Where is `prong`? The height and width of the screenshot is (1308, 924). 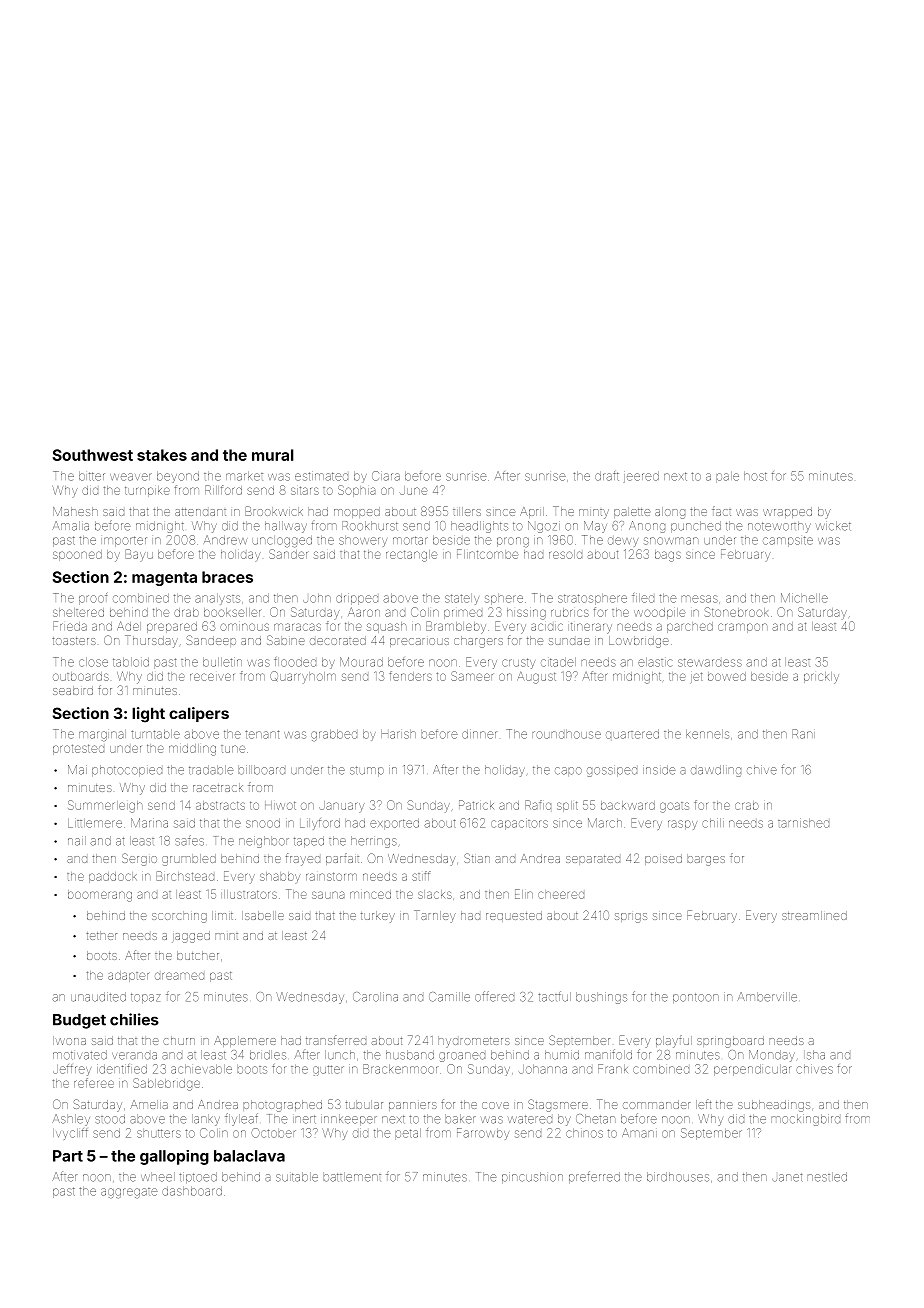
prong is located at coordinates (513, 542).
